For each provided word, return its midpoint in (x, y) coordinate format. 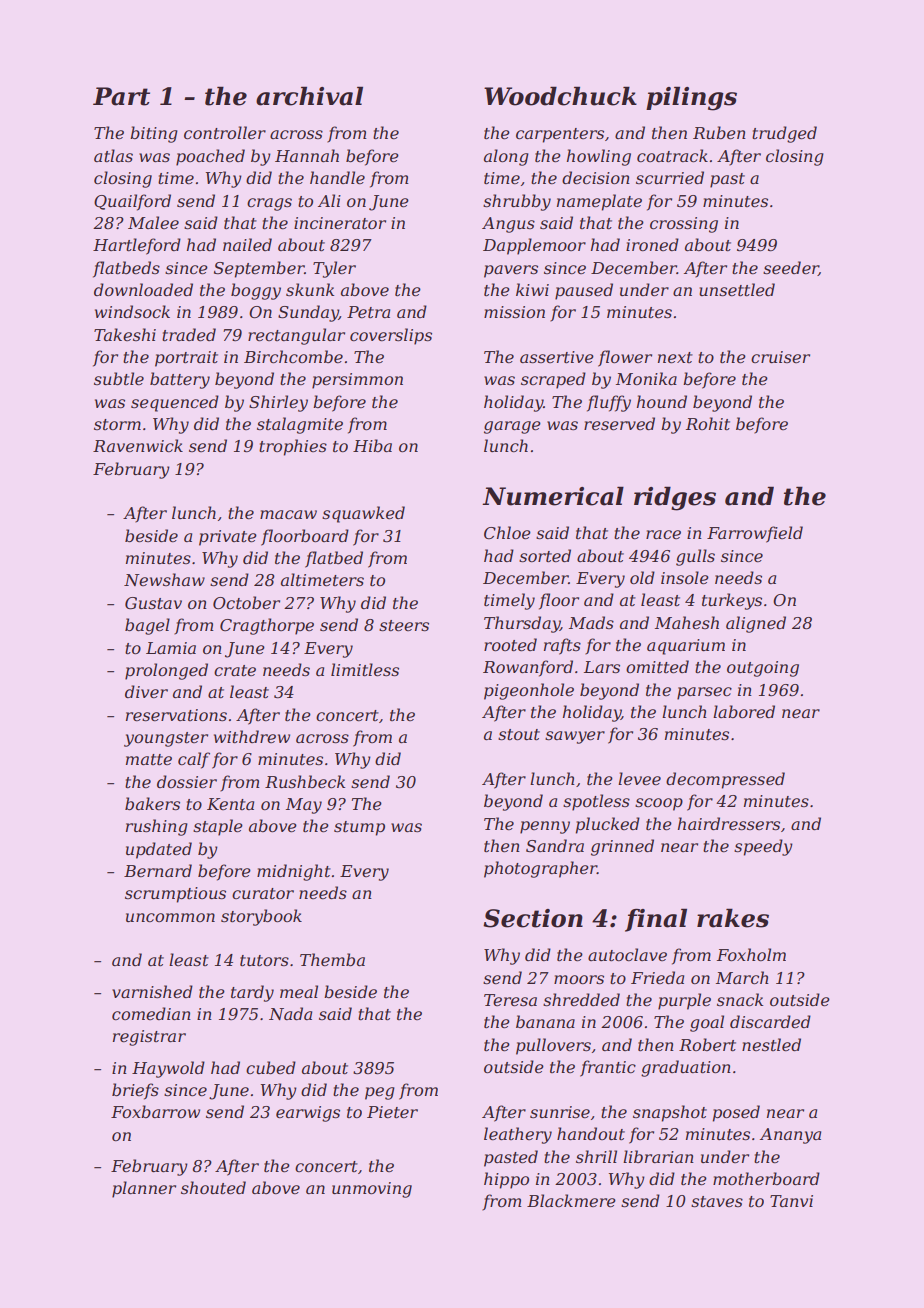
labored (744, 711)
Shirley (278, 403)
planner (144, 1189)
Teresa (510, 1000)
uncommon (170, 917)
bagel (147, 626)
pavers (511, 271)
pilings (691, 98)
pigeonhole (529, 691)
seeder (791, 268)
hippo (506, 1180)
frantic (608, 1068)
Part (121, 96)
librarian (658, 1156)
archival (309, 96)
